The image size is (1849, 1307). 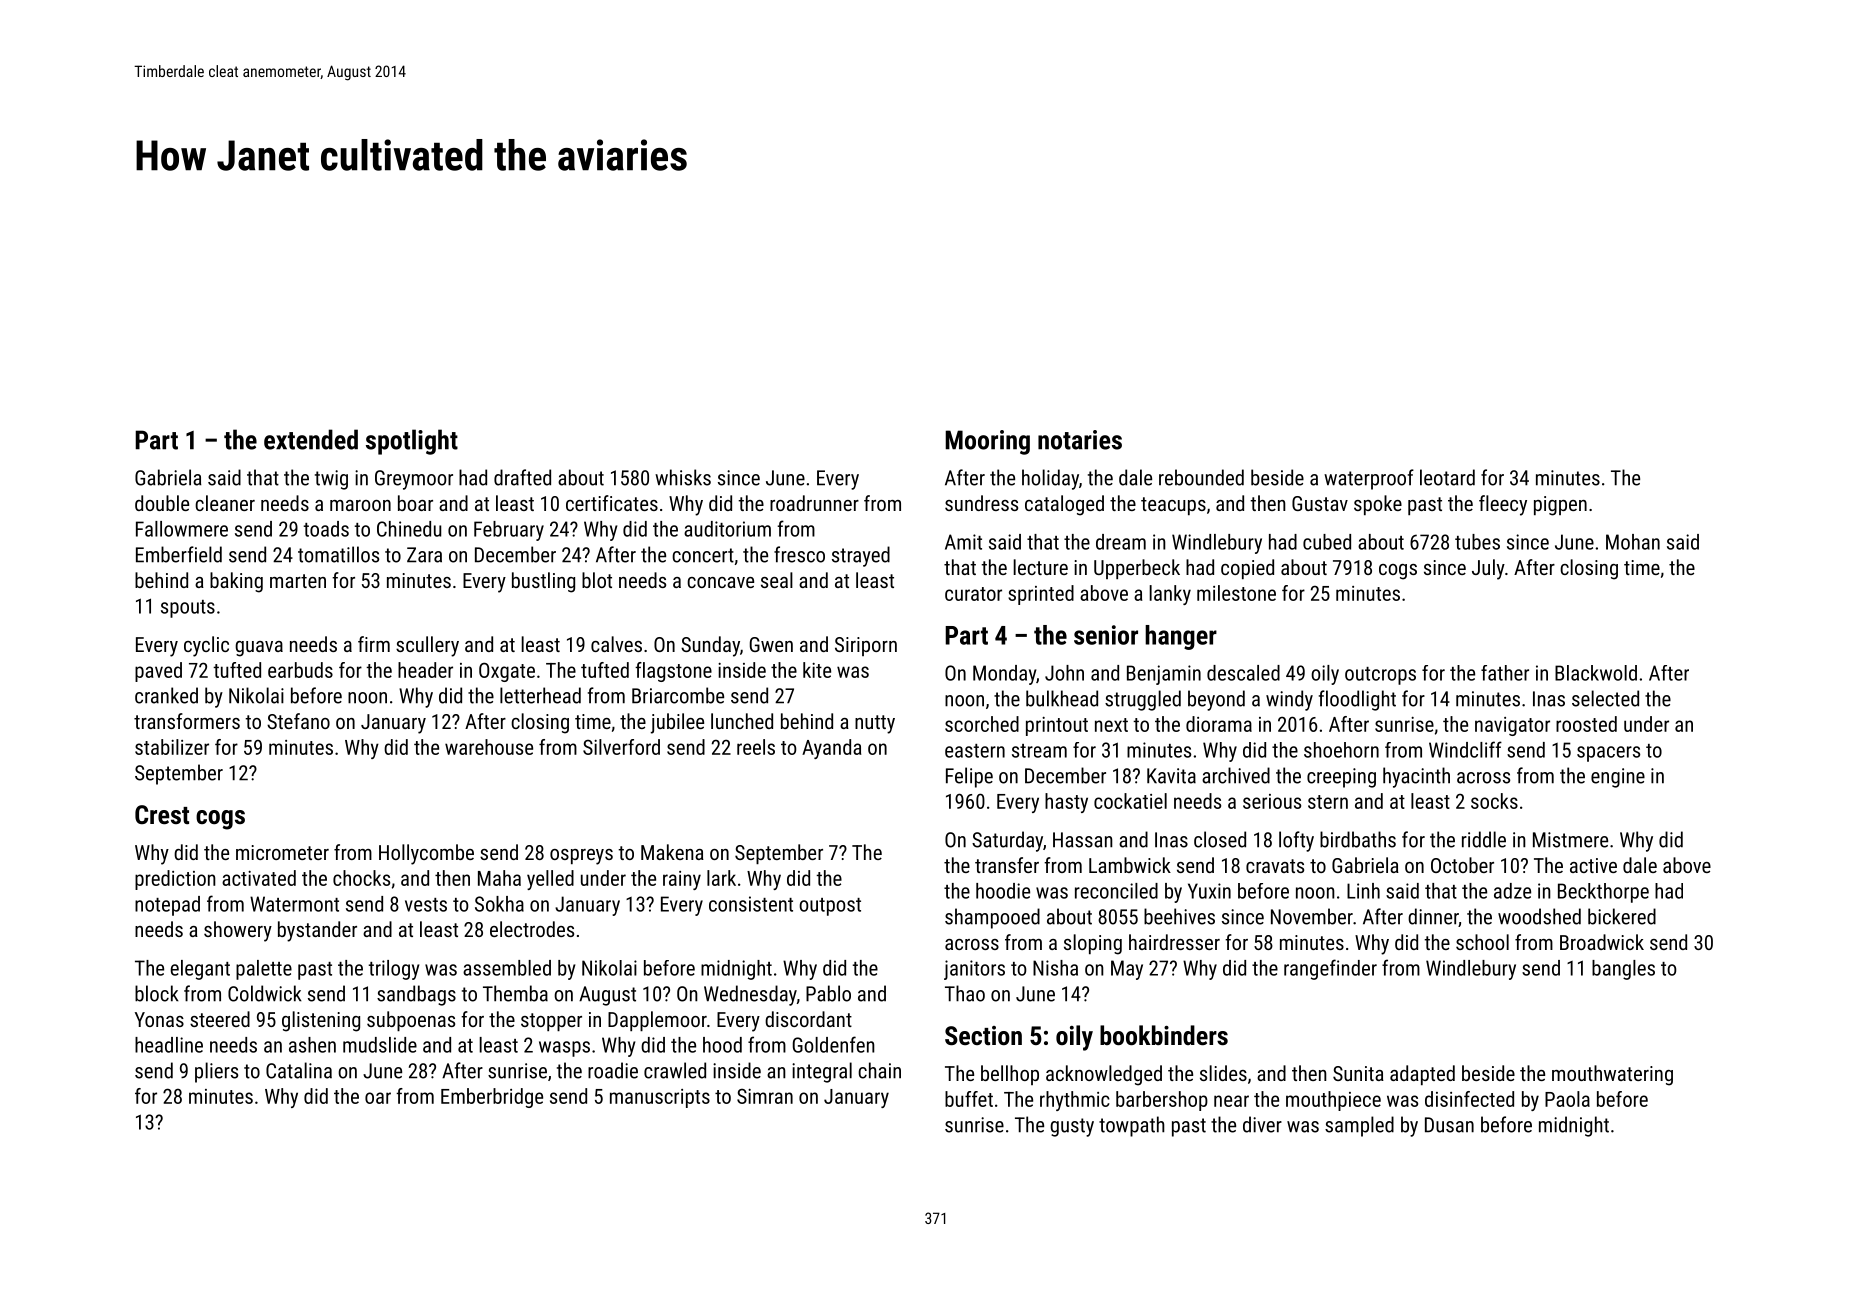 I want to click on pliers, so click(x=216, y=1072).
